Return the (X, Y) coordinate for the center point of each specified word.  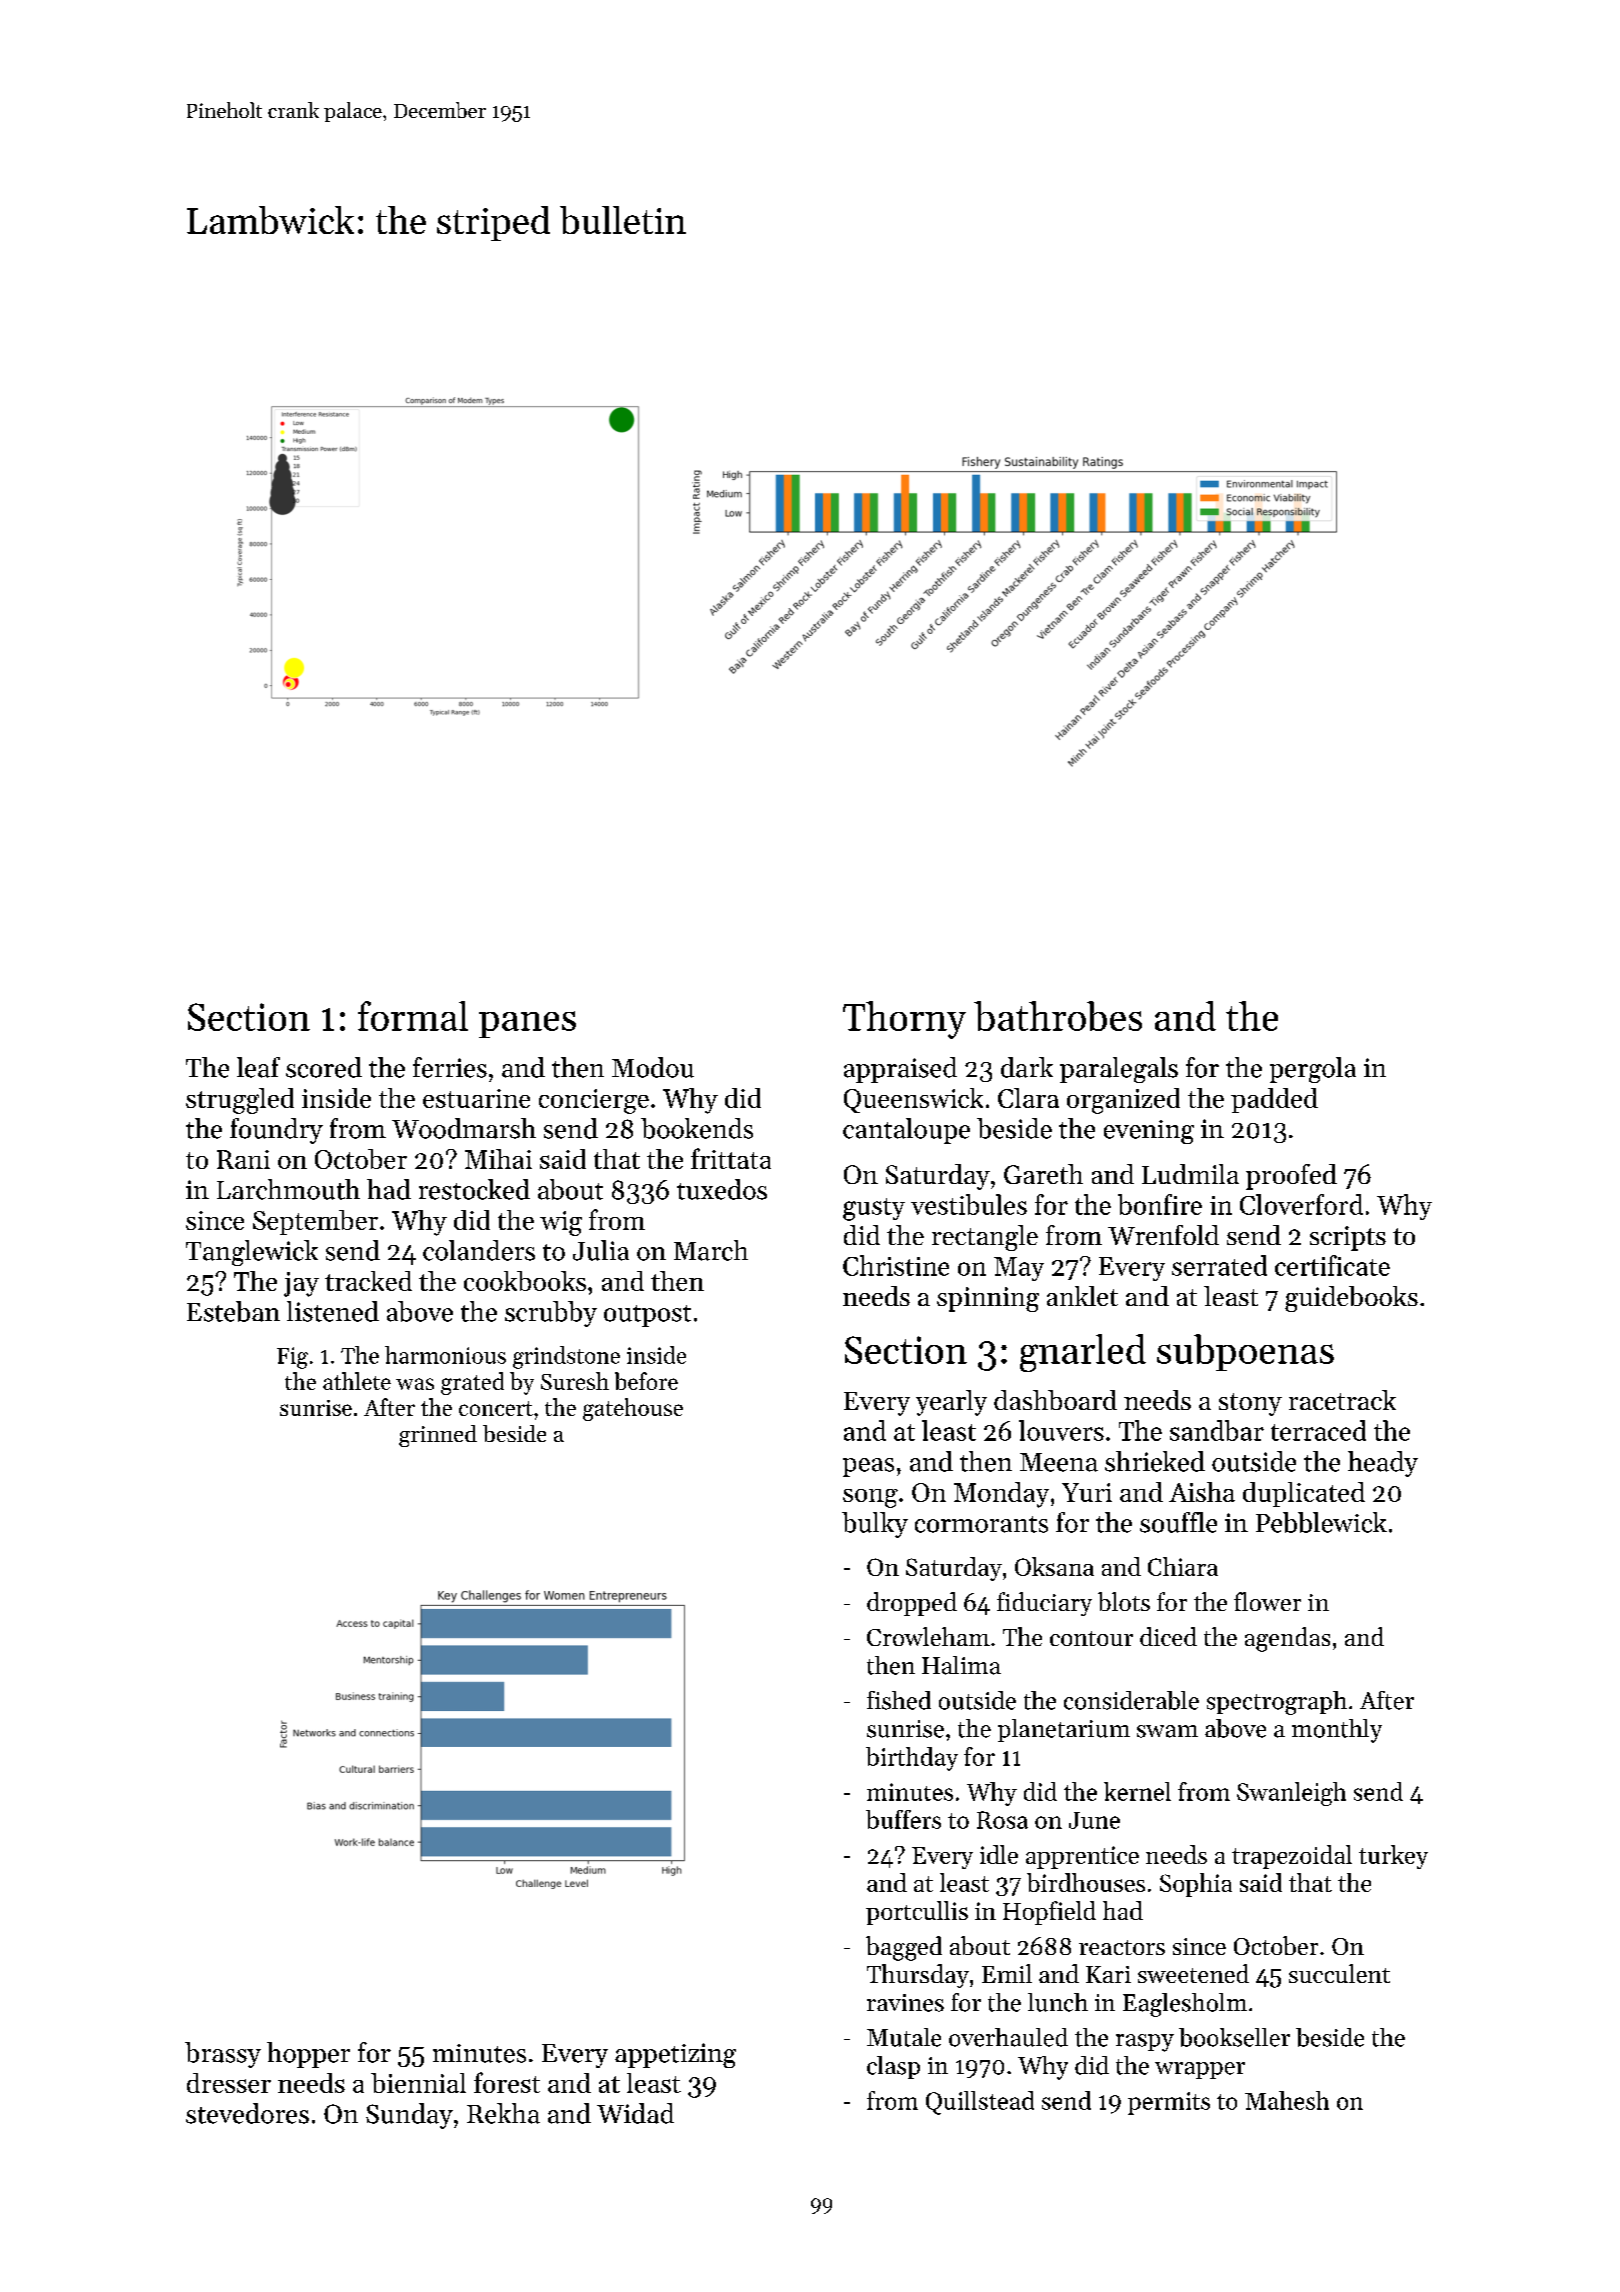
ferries (450, 1067)
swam (1167, 1731)
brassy (223, 2055)
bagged (904, 1948)
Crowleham (928, 1636)
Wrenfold (1163, 1235)
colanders (479, 1250)
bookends (697, 1128)
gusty (874, 1209)
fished (899, 1700)
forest (507, 2082)
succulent (1339, 1973)
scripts (1348, 1238)
